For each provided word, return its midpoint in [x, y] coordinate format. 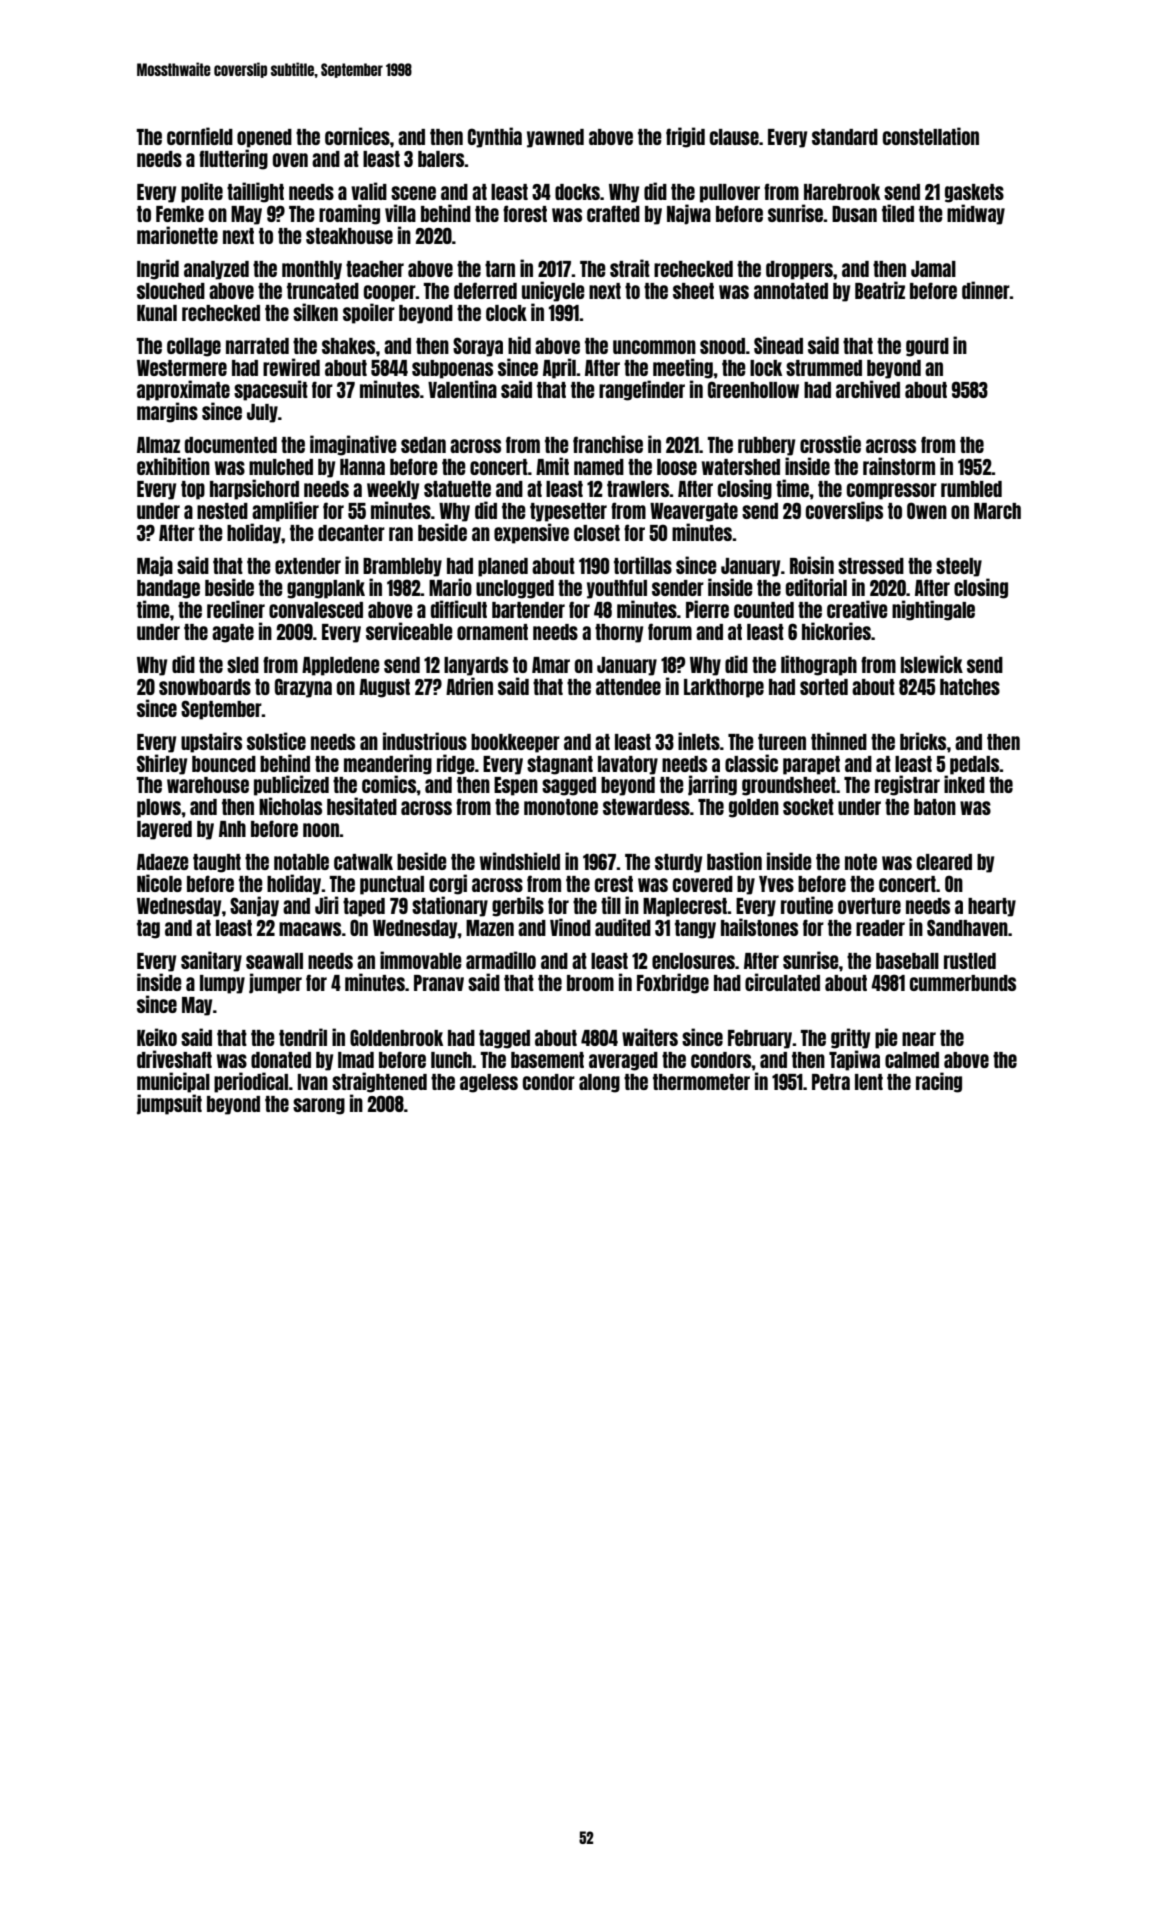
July [262, 413]
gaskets [974, 193]
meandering [388, 764]
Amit [552, 466]
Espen [516, 786]
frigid [685, 137]
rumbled [971, 489]
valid [369, 191]
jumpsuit [169, 1104]
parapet [811, 765]
